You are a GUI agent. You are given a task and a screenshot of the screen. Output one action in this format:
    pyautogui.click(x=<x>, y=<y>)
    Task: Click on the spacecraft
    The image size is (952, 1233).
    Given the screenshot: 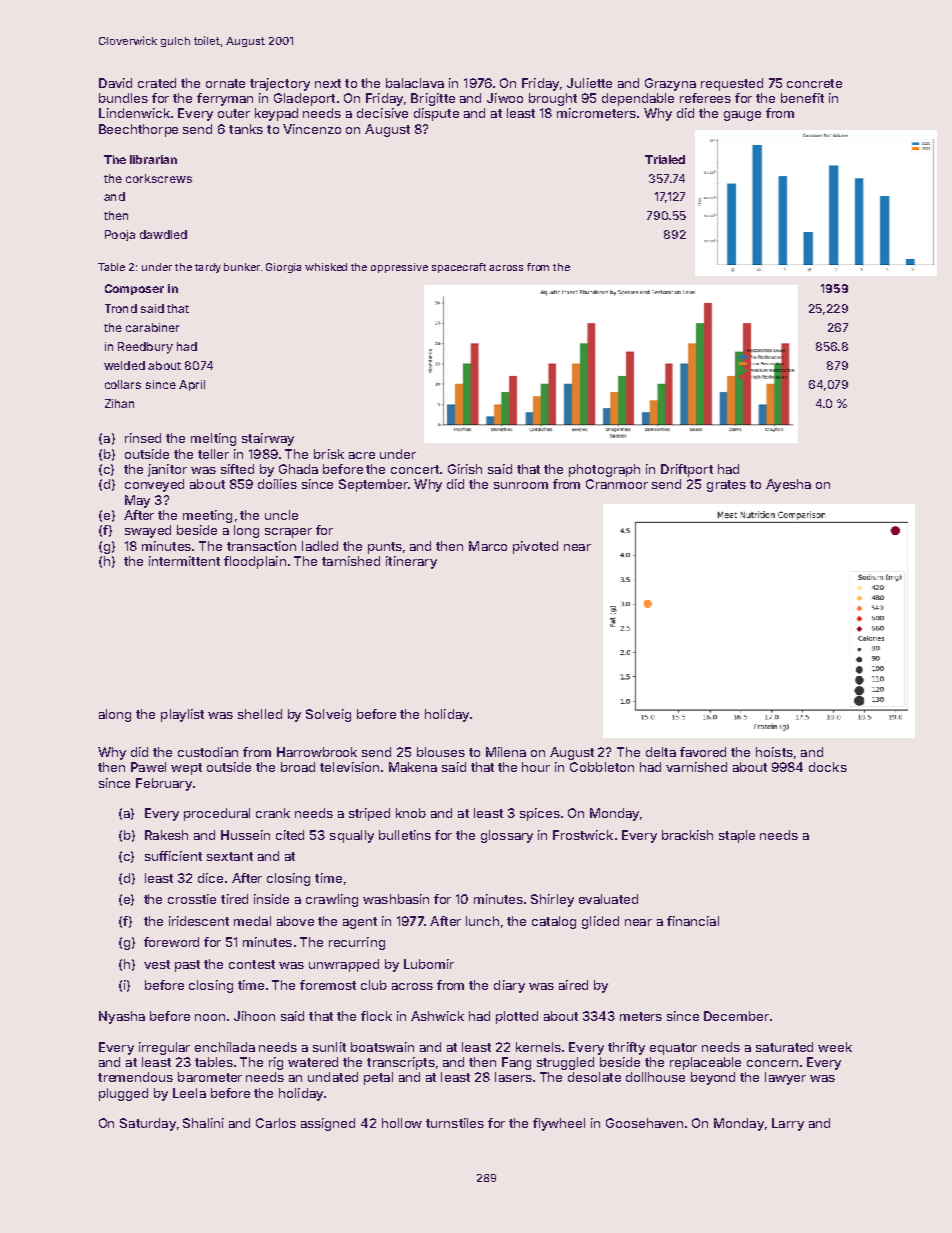 What is the action you would take?
    pyautogui.click(x=459, y=268)
